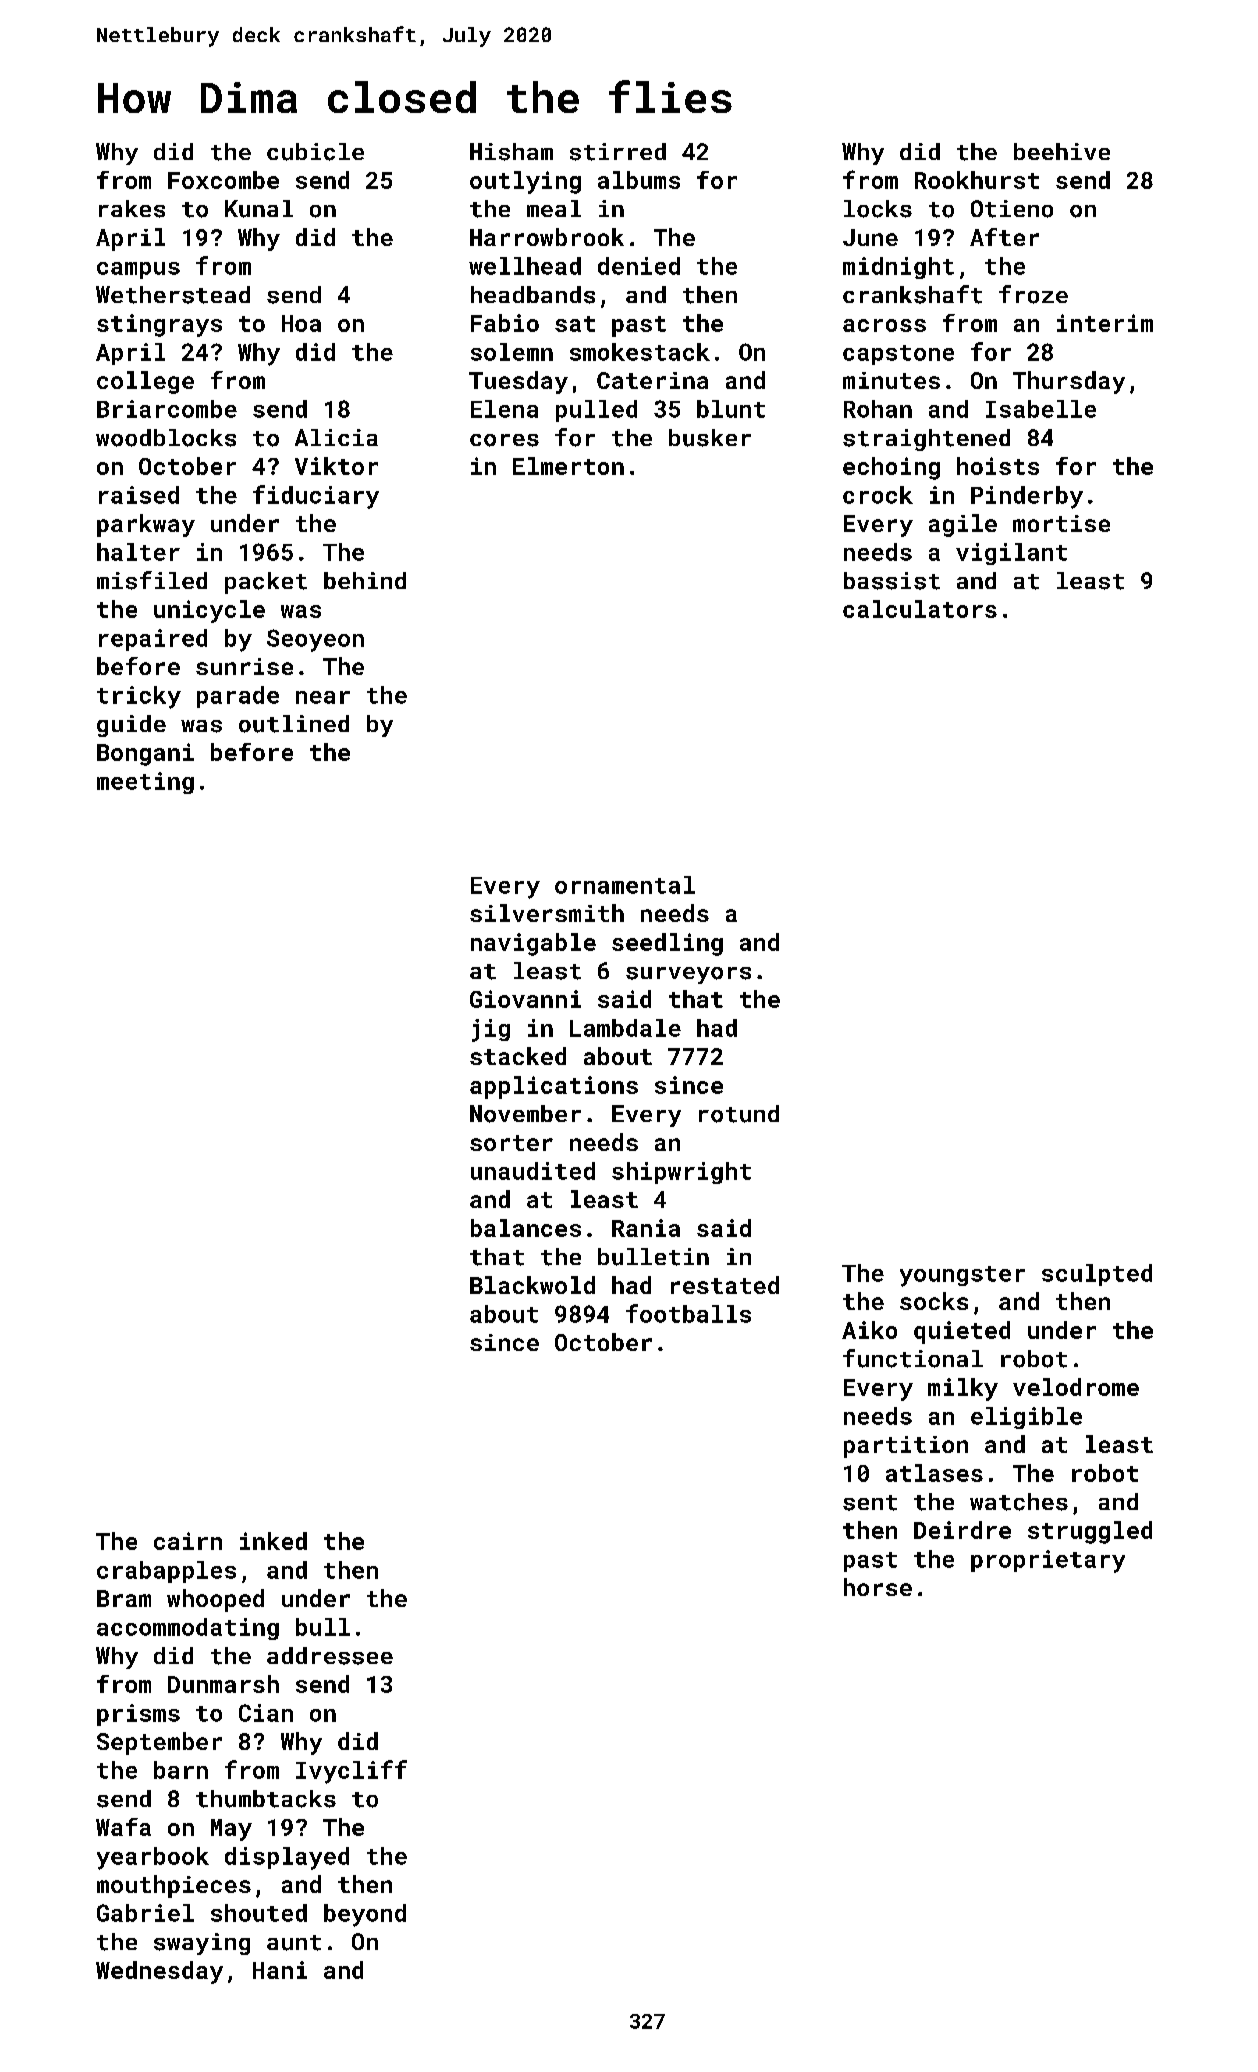 The image size is (1258, 2072). Describe the element at coordinates (1097, 1275) in the screenshot. I see `sculpted` at that location.
